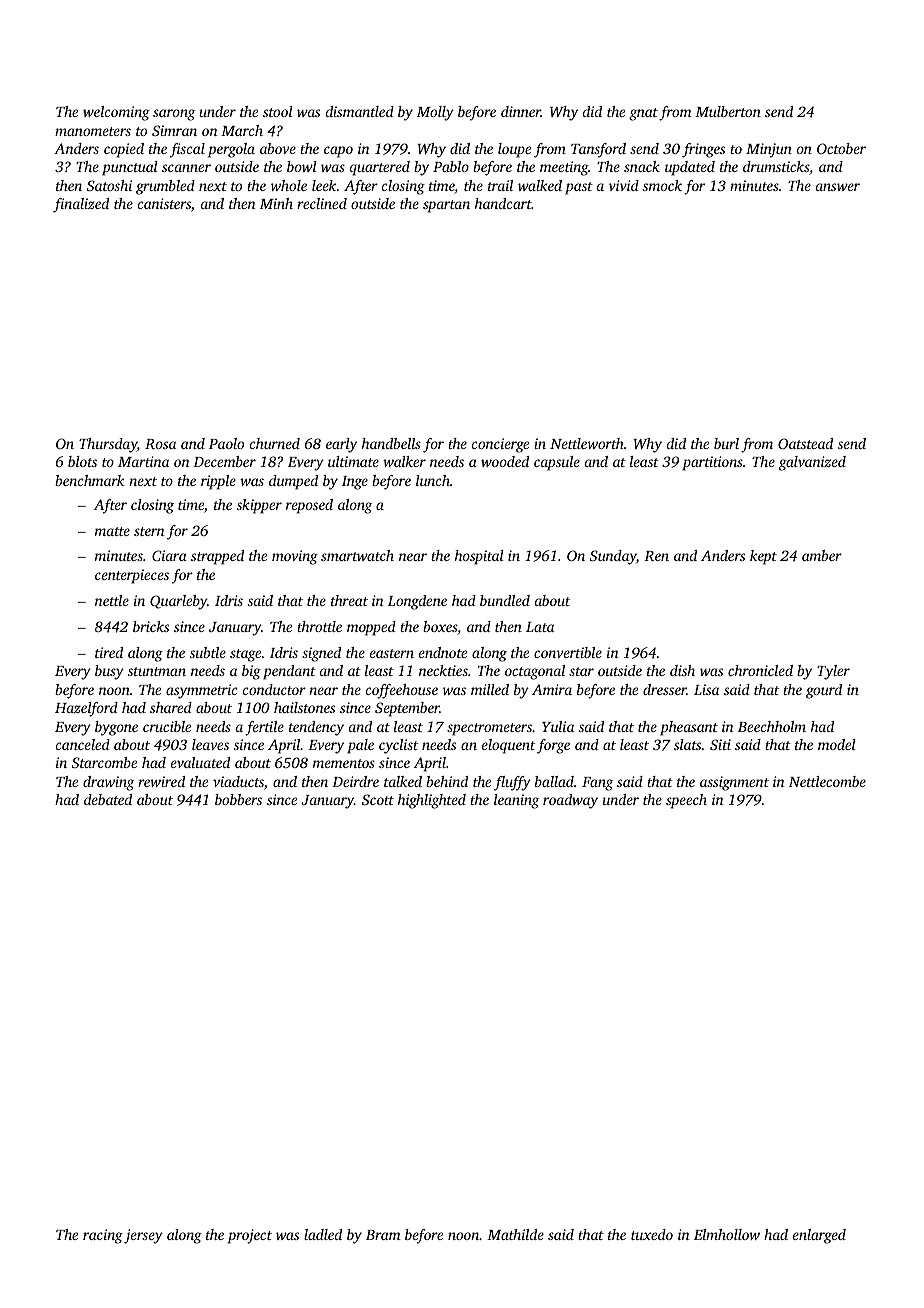 Image resolution: width=924 pixels, height=1308 pixels. What do you see at coordinates (838, 187) in the image?
I see `answer` at bounding box center [838, 187].
